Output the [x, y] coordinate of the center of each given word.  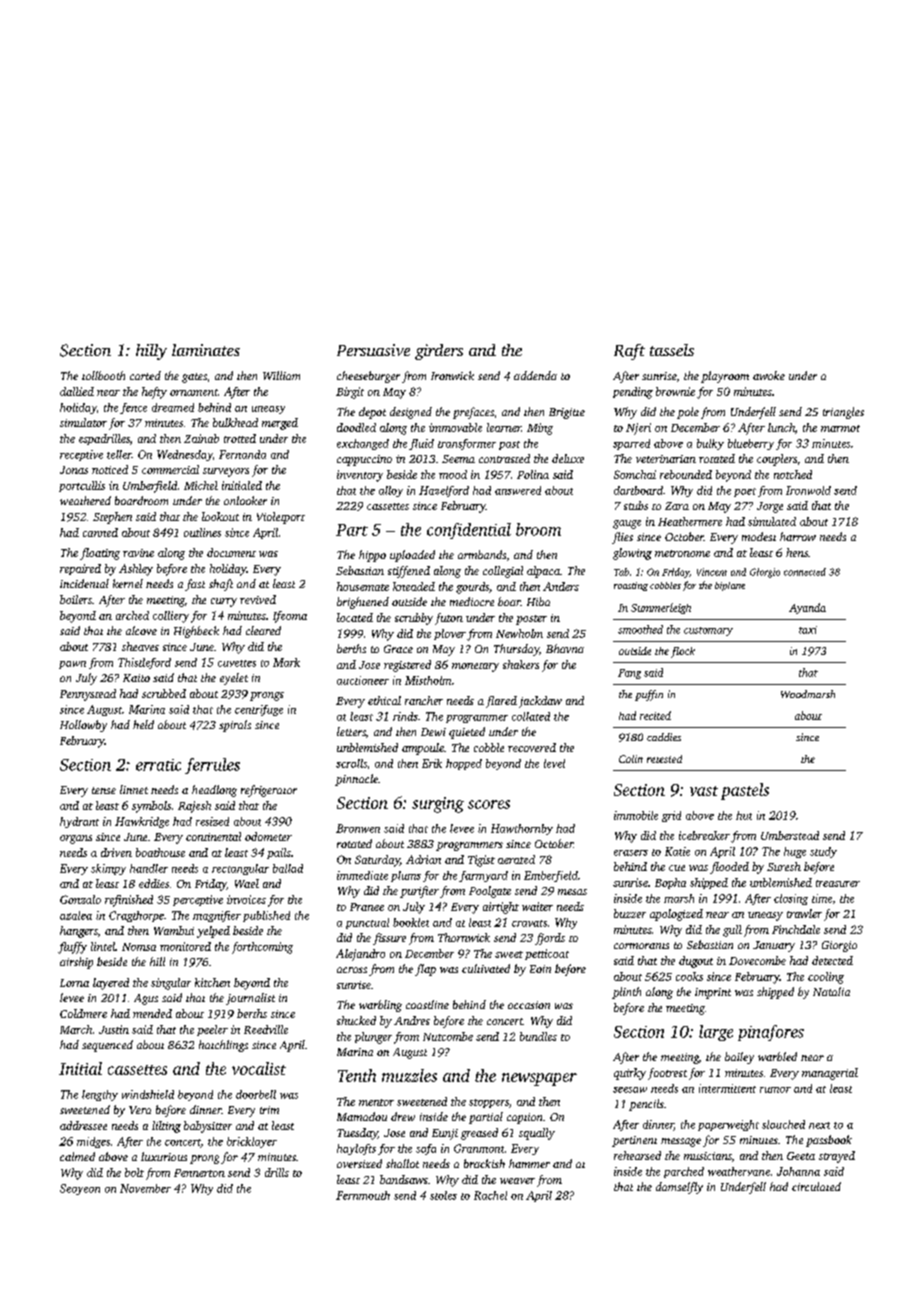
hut [744, 815]
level [554, 763]
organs [76, 839]
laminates [206, 350]
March [76, 1029]
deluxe [568, 458]
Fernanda [242, 454]
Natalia [831, 991]
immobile [636, 815]
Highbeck [196, 632]
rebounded [686, 474]
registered [407, 666]
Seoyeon [80, 1189]
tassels [672, 350]
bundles [538, 1036]
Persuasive [373, 350]
